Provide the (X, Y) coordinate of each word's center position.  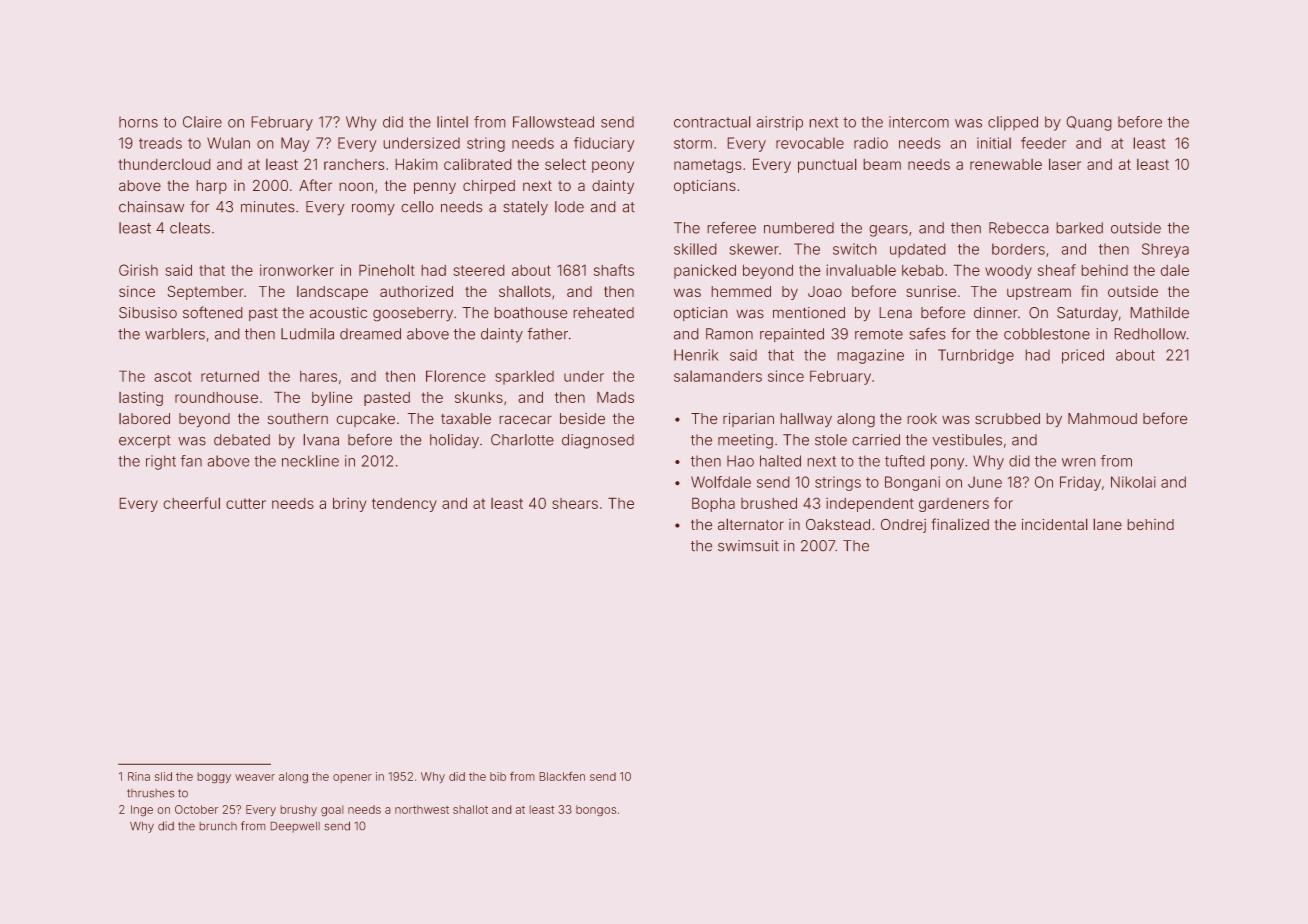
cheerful (191, 503)
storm (693, 143)
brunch (218, 826)
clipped (1013, 123)
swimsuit (748, 546)
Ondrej (903, 525)
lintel (452, 122)
